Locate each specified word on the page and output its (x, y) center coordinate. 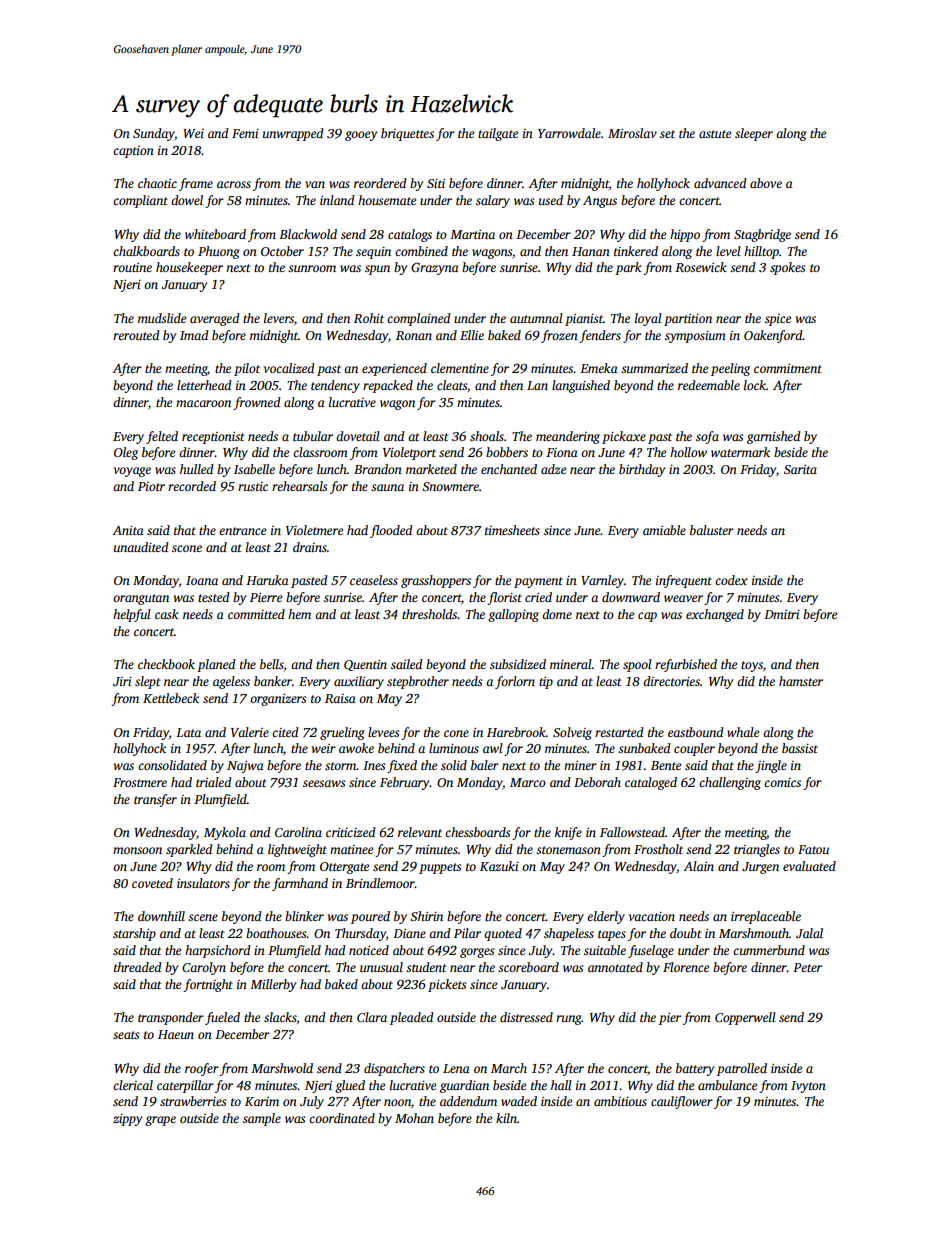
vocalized (289, 368)
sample (262, 1119)
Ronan (414, 335)
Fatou (813, 849)
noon (397, 1102)
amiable (664, 530)
